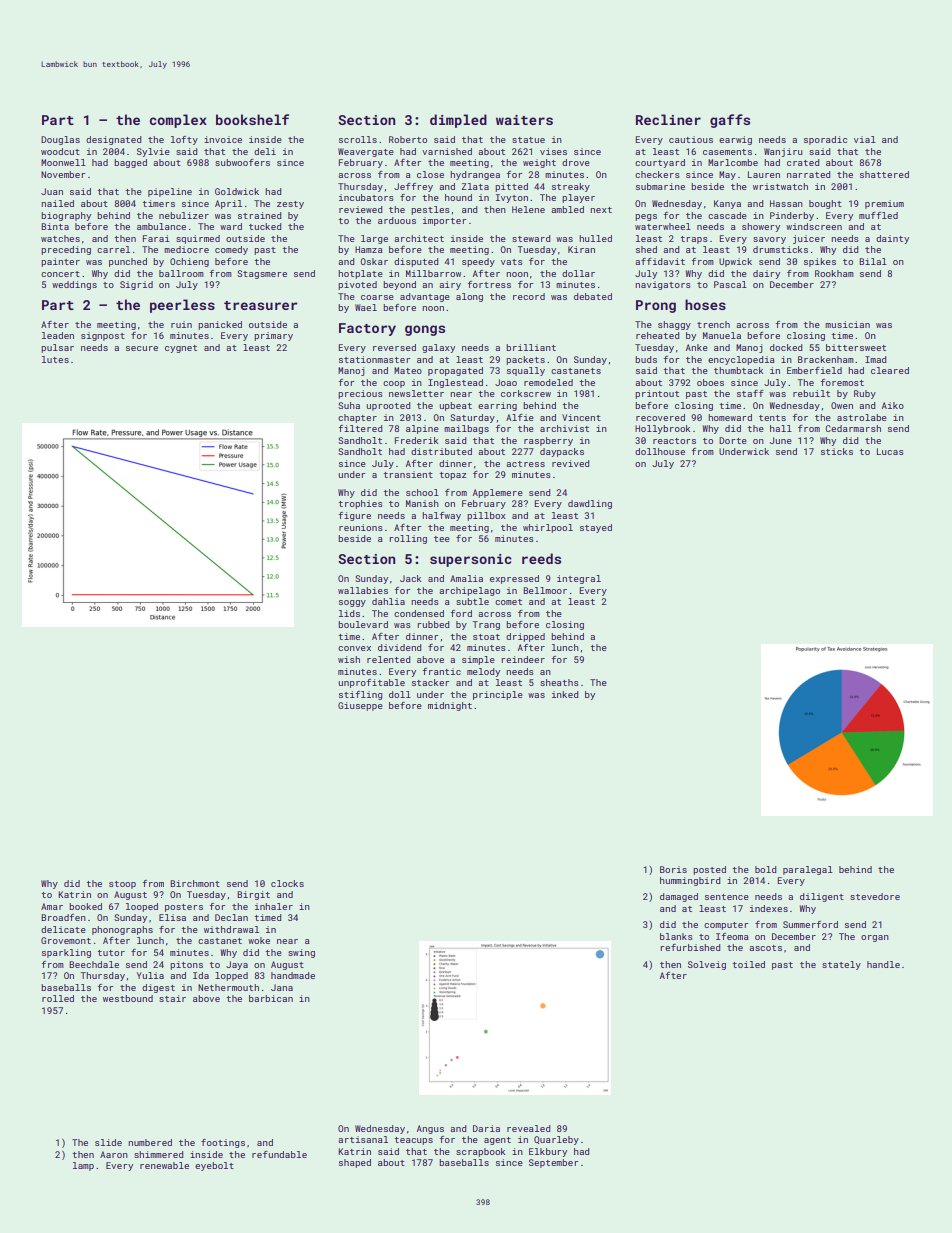 The width and height of the screenshot is (952, 1233). What do you see at coordinates (531, 347) in the screenshot?
I see `brilliant` at bounding box center [531, 347].
